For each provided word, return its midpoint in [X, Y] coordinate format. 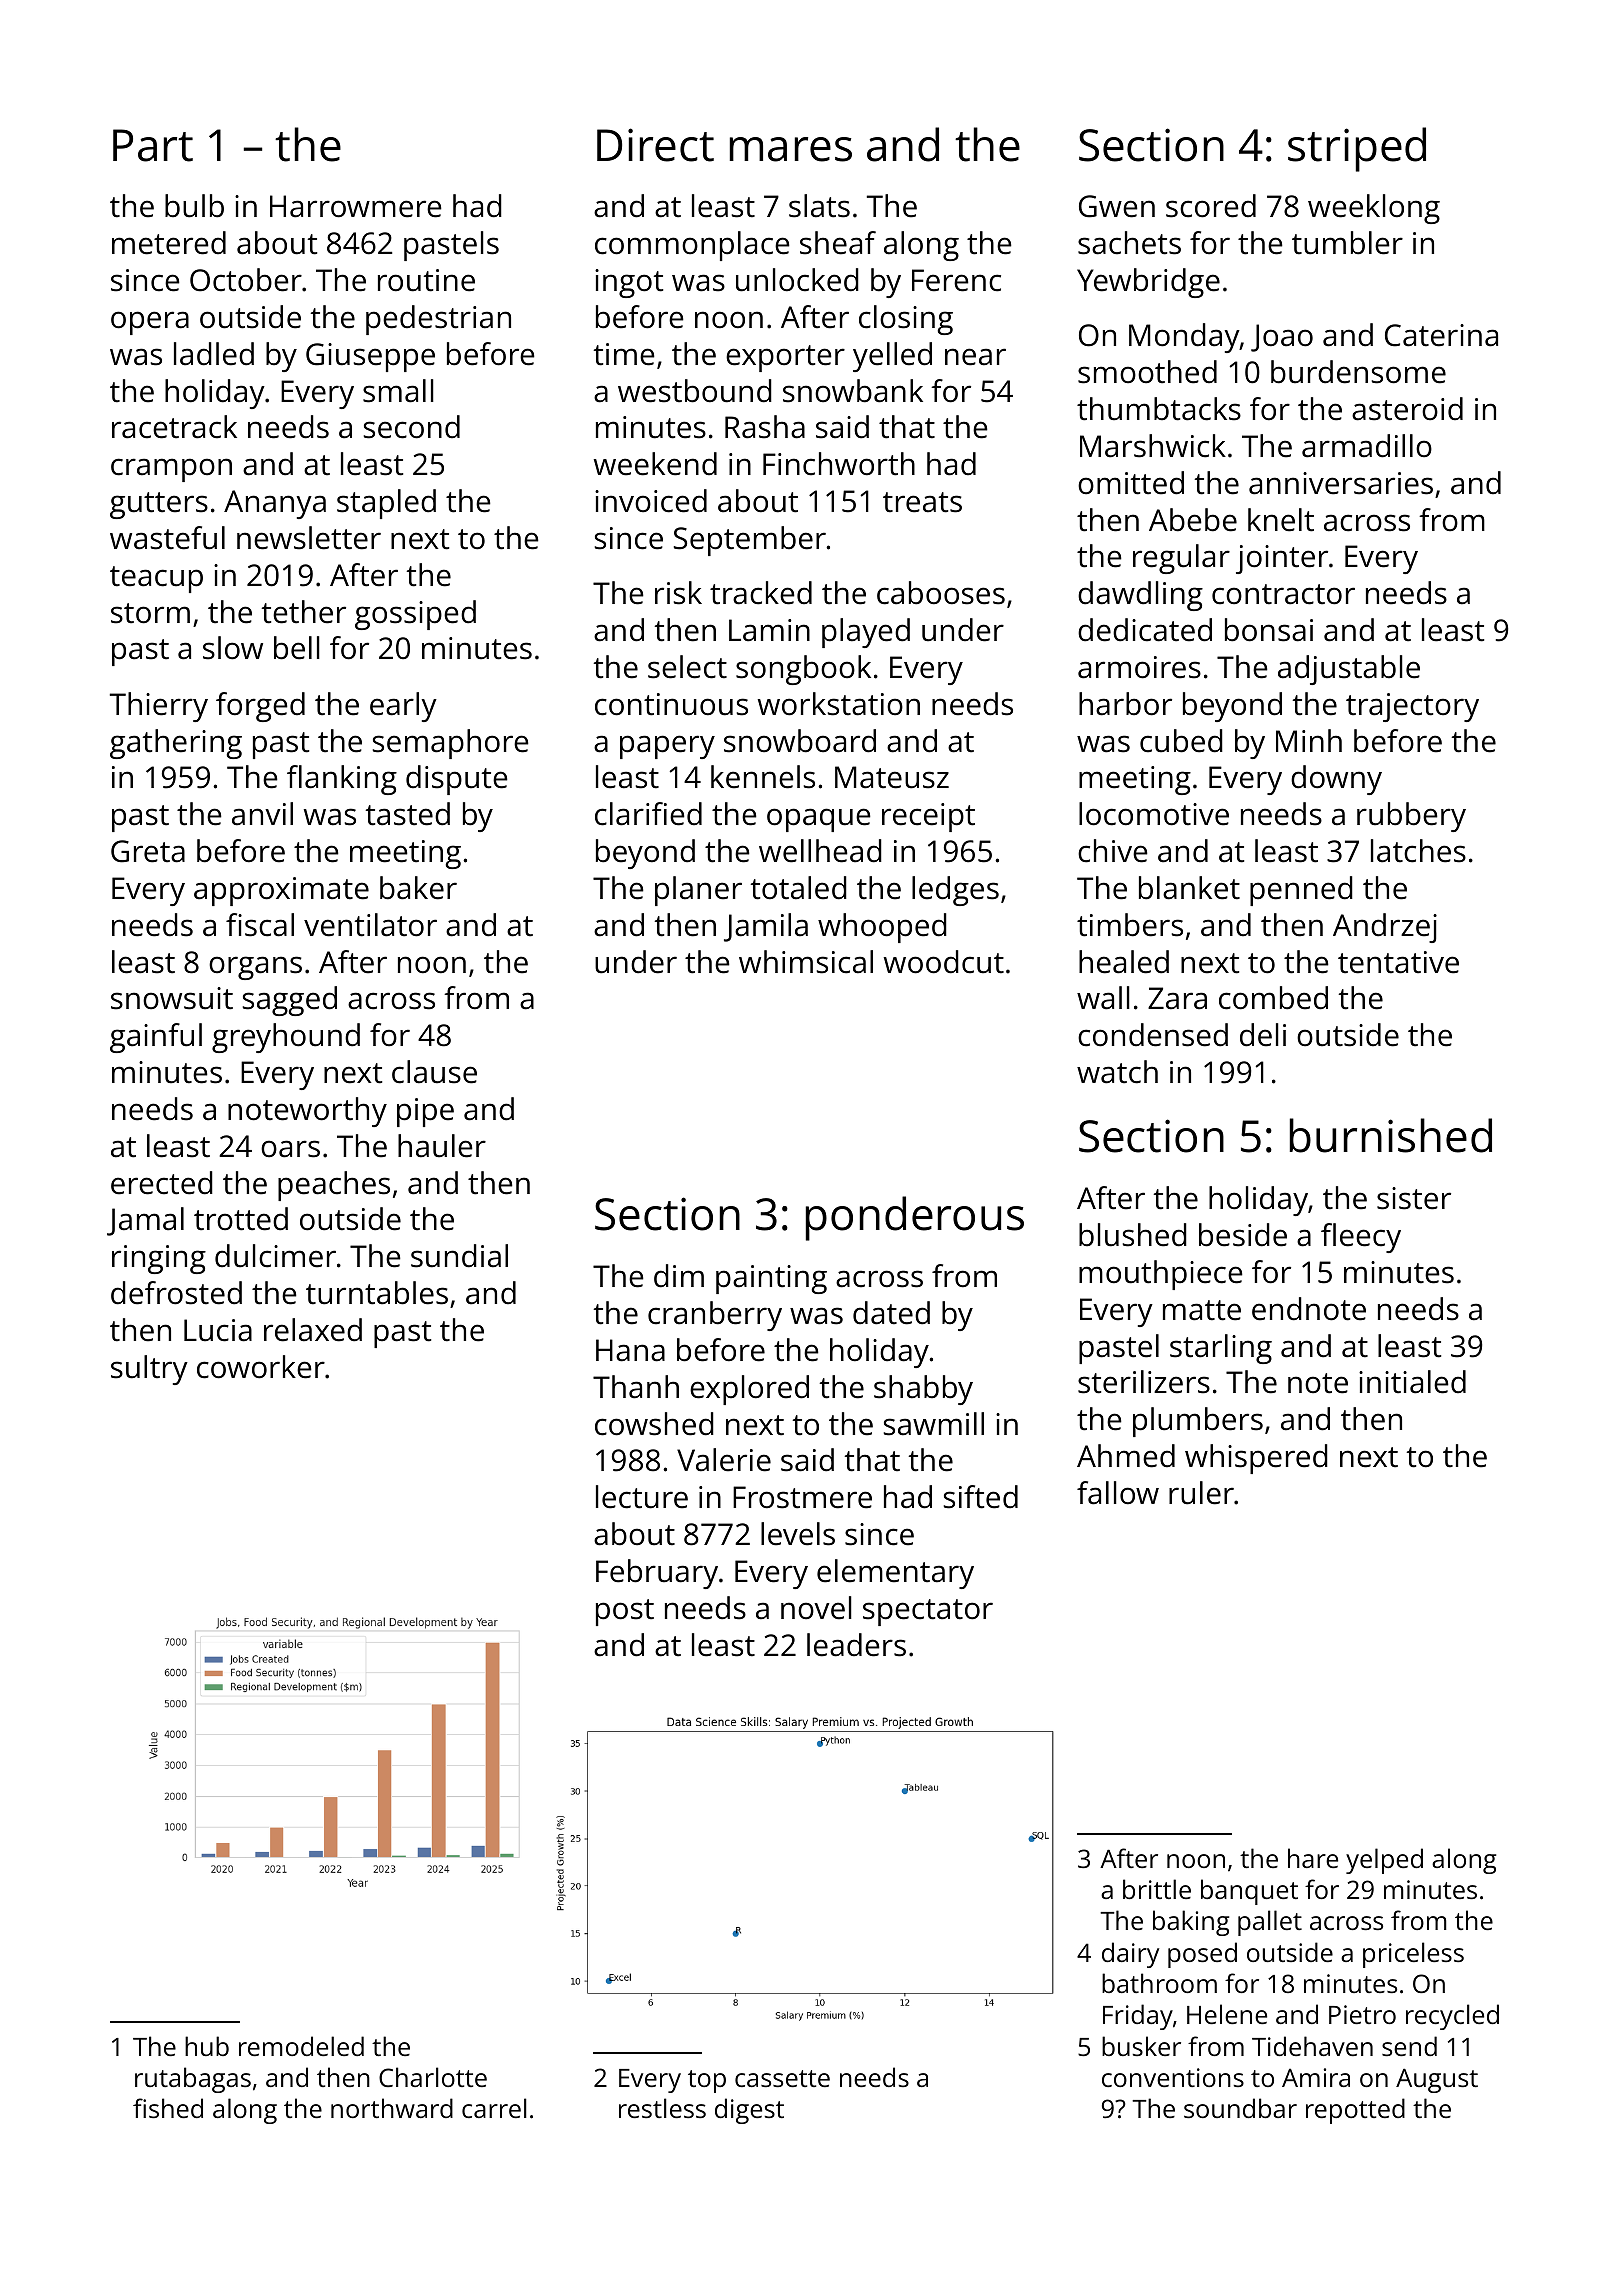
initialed [1412, 1382]
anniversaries [1341, 483]
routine [426, 280]
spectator [928, 1612]
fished [168, 2108]
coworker [261, 1367]
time [624, 354]
